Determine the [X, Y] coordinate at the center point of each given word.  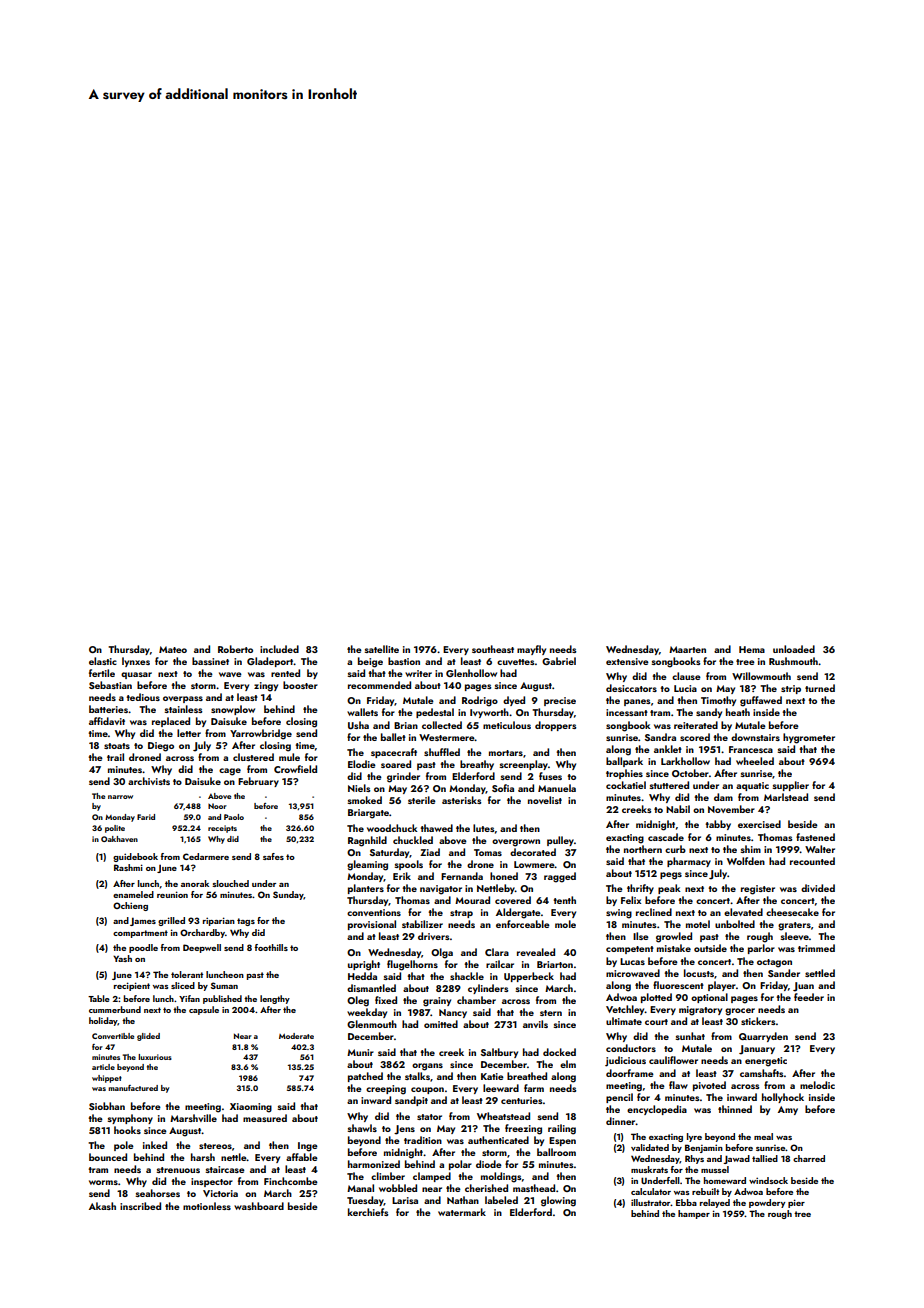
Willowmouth [761, 676]
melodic [817, 1085]
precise [560, 701]
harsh [203, 1157]
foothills [271, 947]
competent [630, 950]
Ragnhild [367, 841]
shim [750, 849]
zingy [266, 687]
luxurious [155, 1057]
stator [429, 1117]
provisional [372, 925]
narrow [120, 797]
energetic [766, 1062]
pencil [619, 1098]
